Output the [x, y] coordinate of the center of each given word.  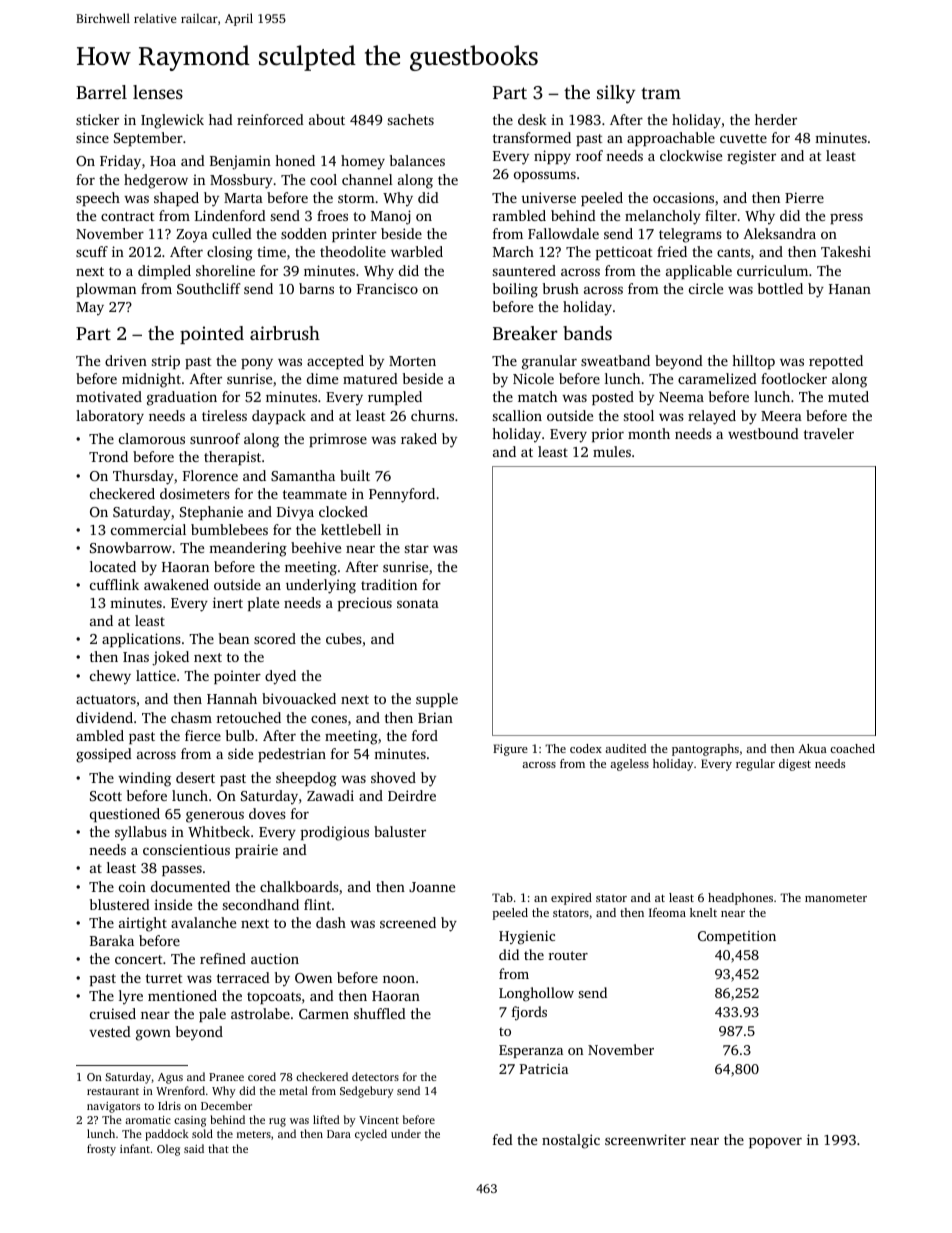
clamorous [152, 438]
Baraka [112, 940]
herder [776, 119]
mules [612, 451]
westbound [763, 433]
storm [356, 198]
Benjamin [240, 162]
